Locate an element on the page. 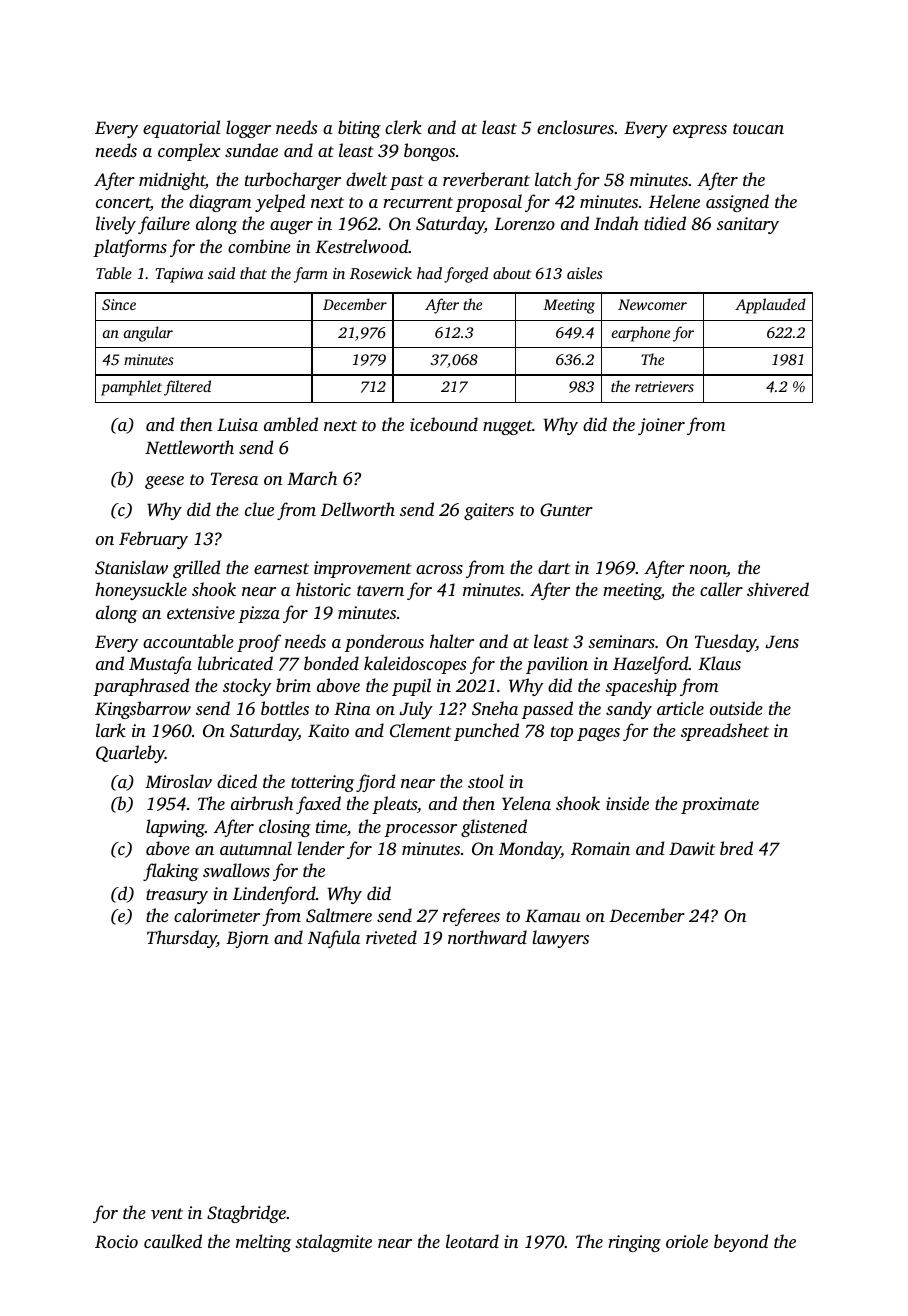  lawyers is located at coordinates (560, 939).
